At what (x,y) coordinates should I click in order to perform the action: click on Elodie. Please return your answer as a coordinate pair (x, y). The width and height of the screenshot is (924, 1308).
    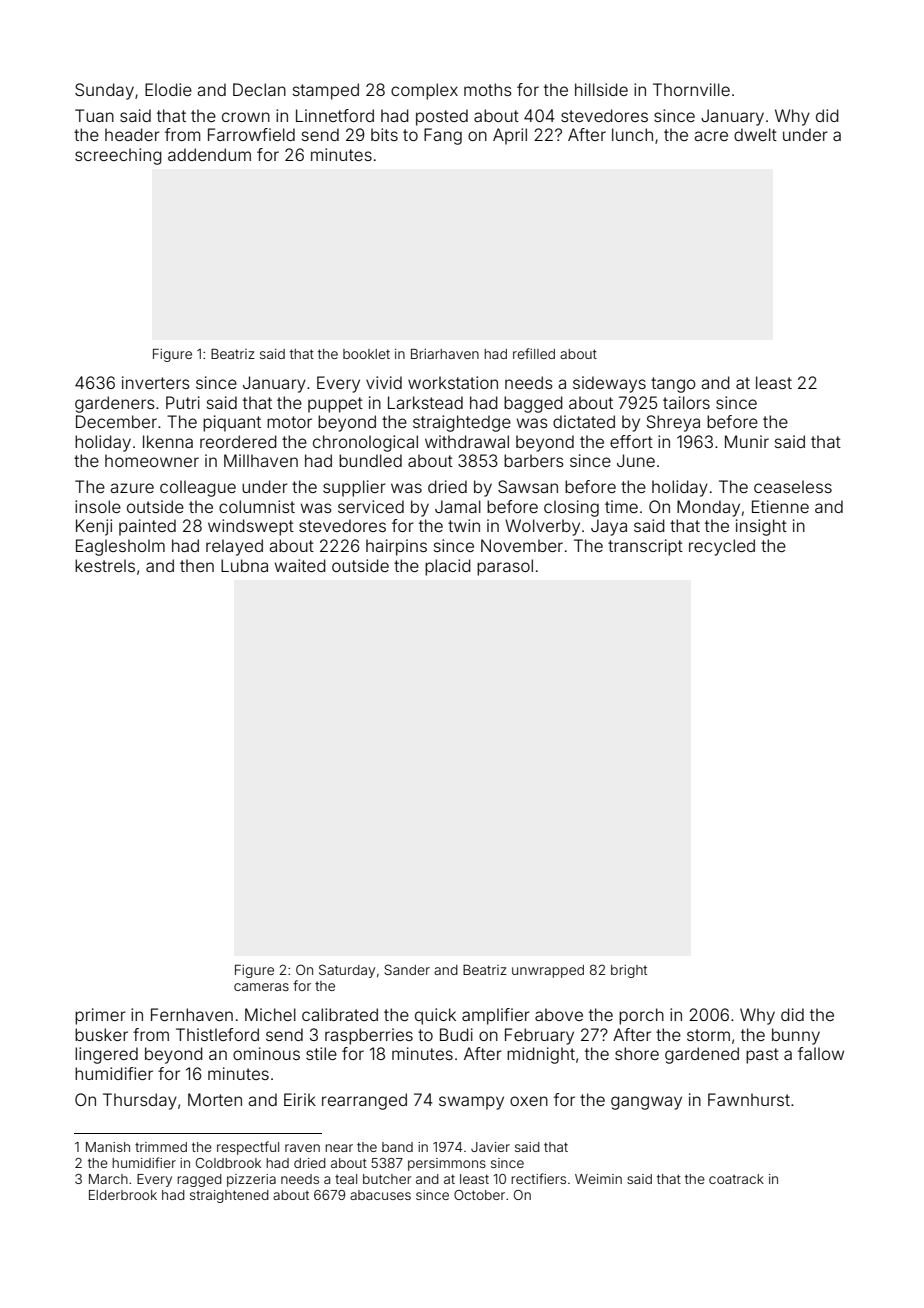
    Looking at the image, I should click on (168, 89).
